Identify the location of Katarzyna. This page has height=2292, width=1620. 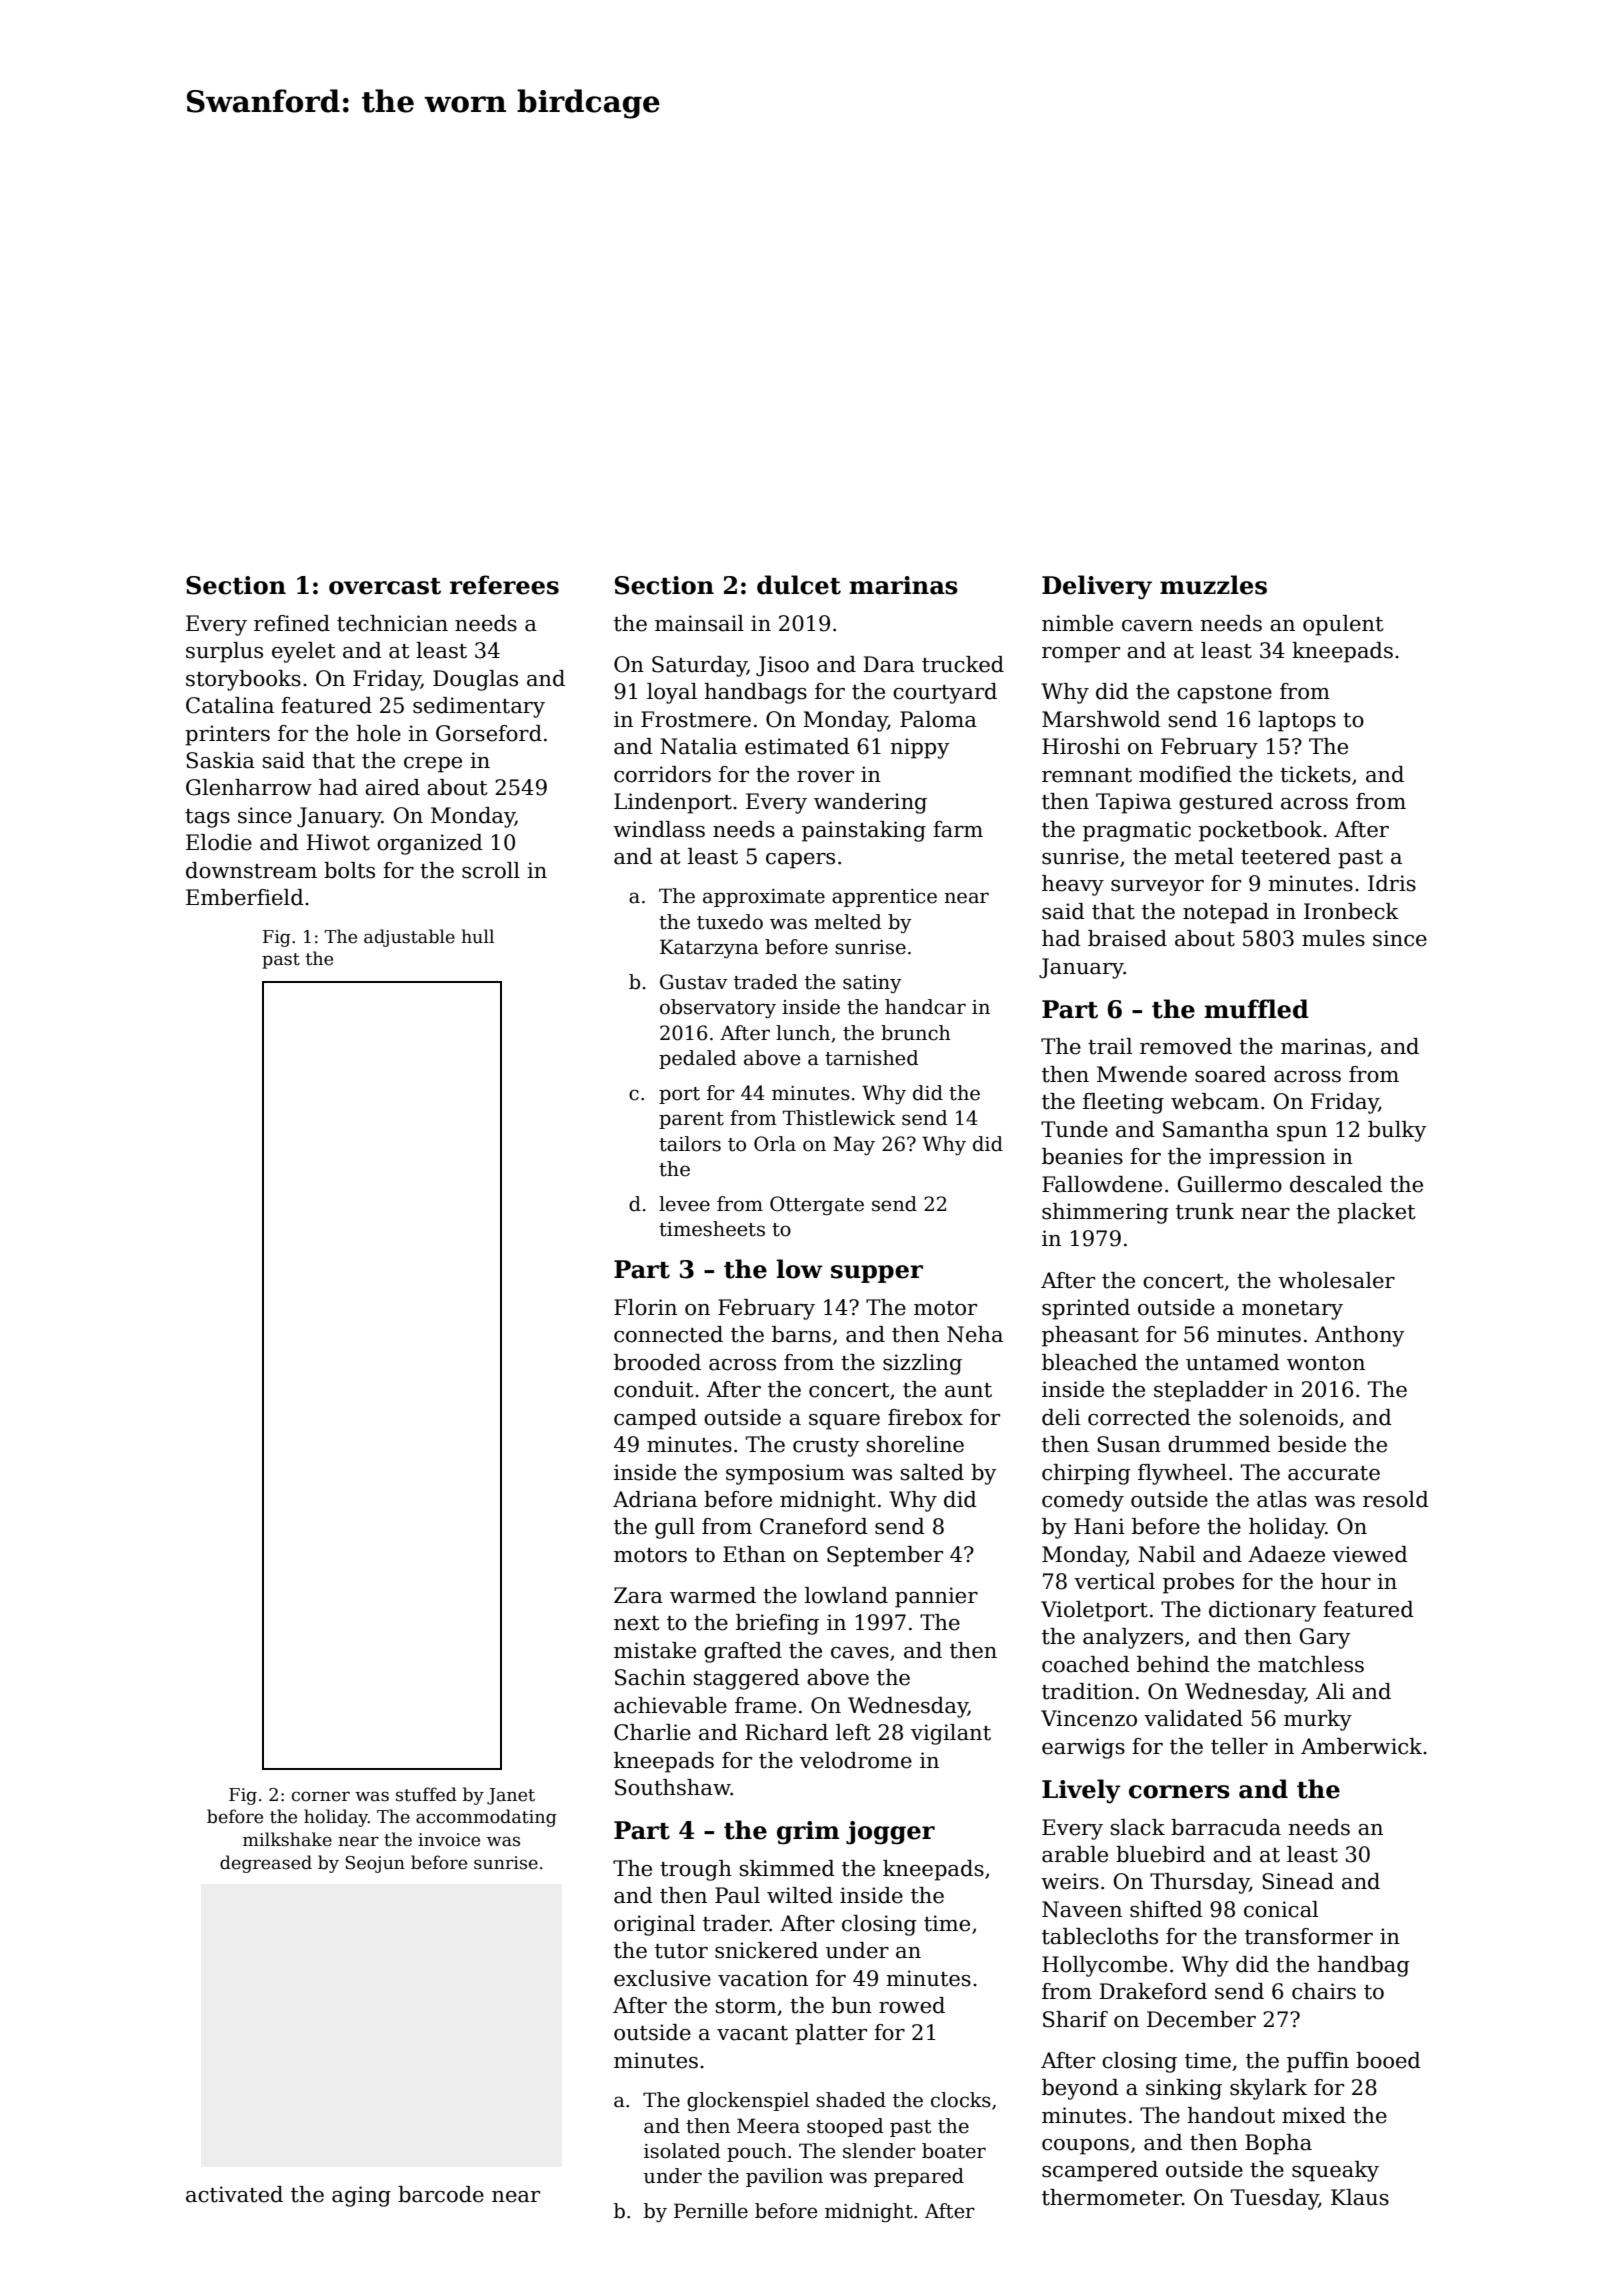
(709, 948).
